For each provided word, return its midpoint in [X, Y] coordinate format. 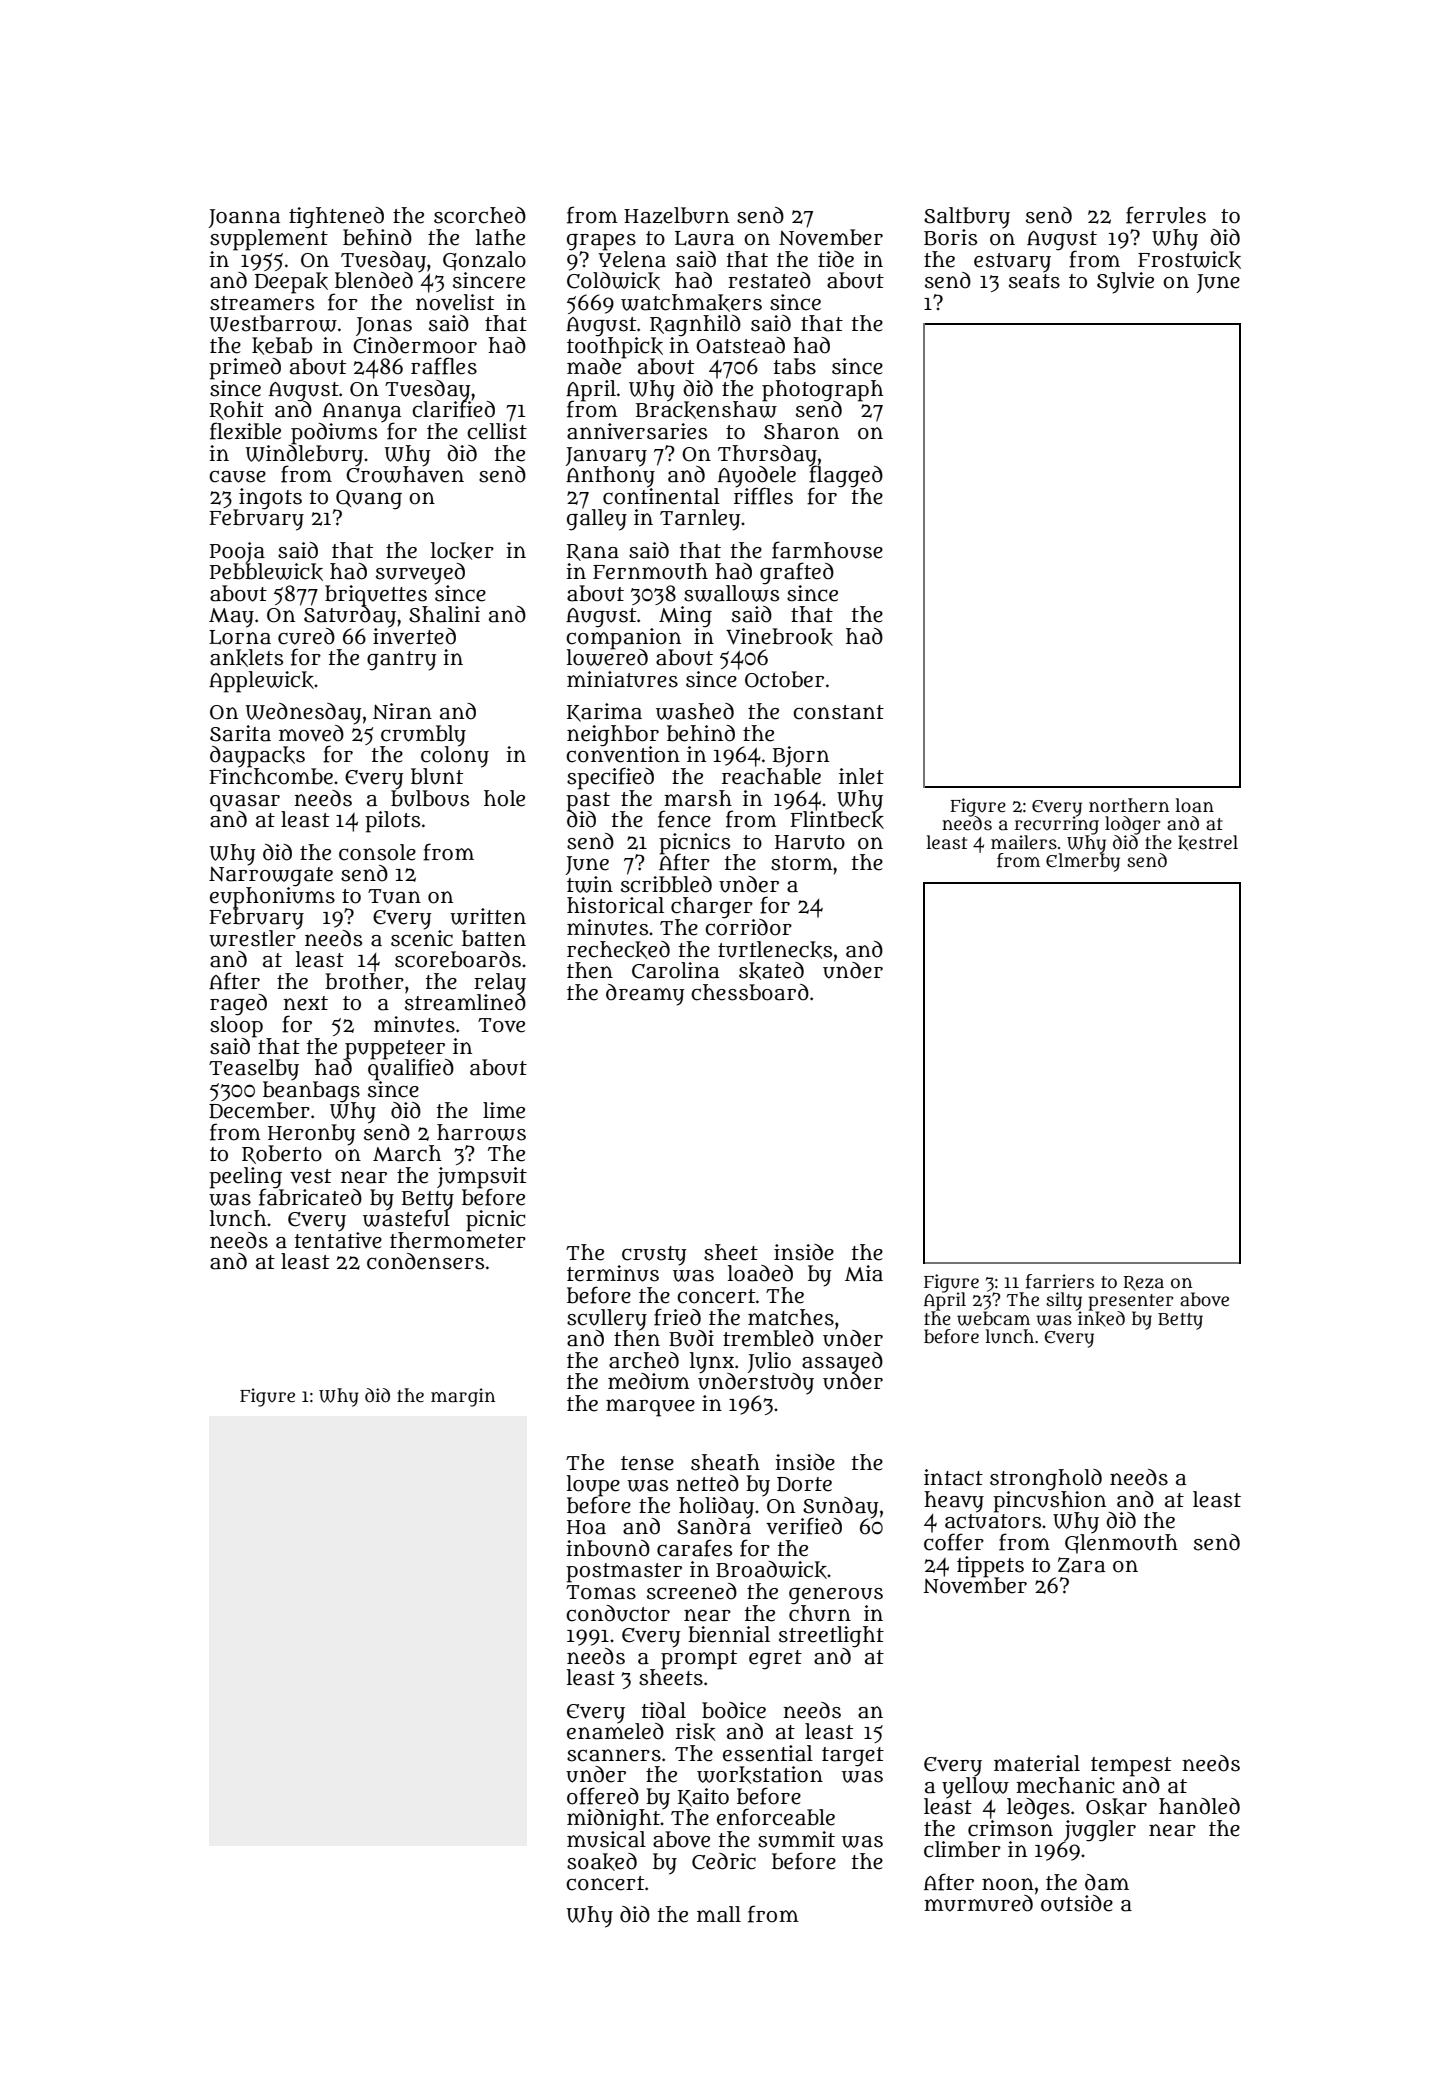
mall [719, 1914]
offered [603, 1796]
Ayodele [757, 476]
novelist [455, 302]
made [595, 366]
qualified [411, 1069]
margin [463, 1397]
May [231, 618]
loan [1195, 805]
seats [1034, 281]
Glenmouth [1121, 1544]
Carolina [675, 970]
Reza [1144, 1283]
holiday [716, 1507]
